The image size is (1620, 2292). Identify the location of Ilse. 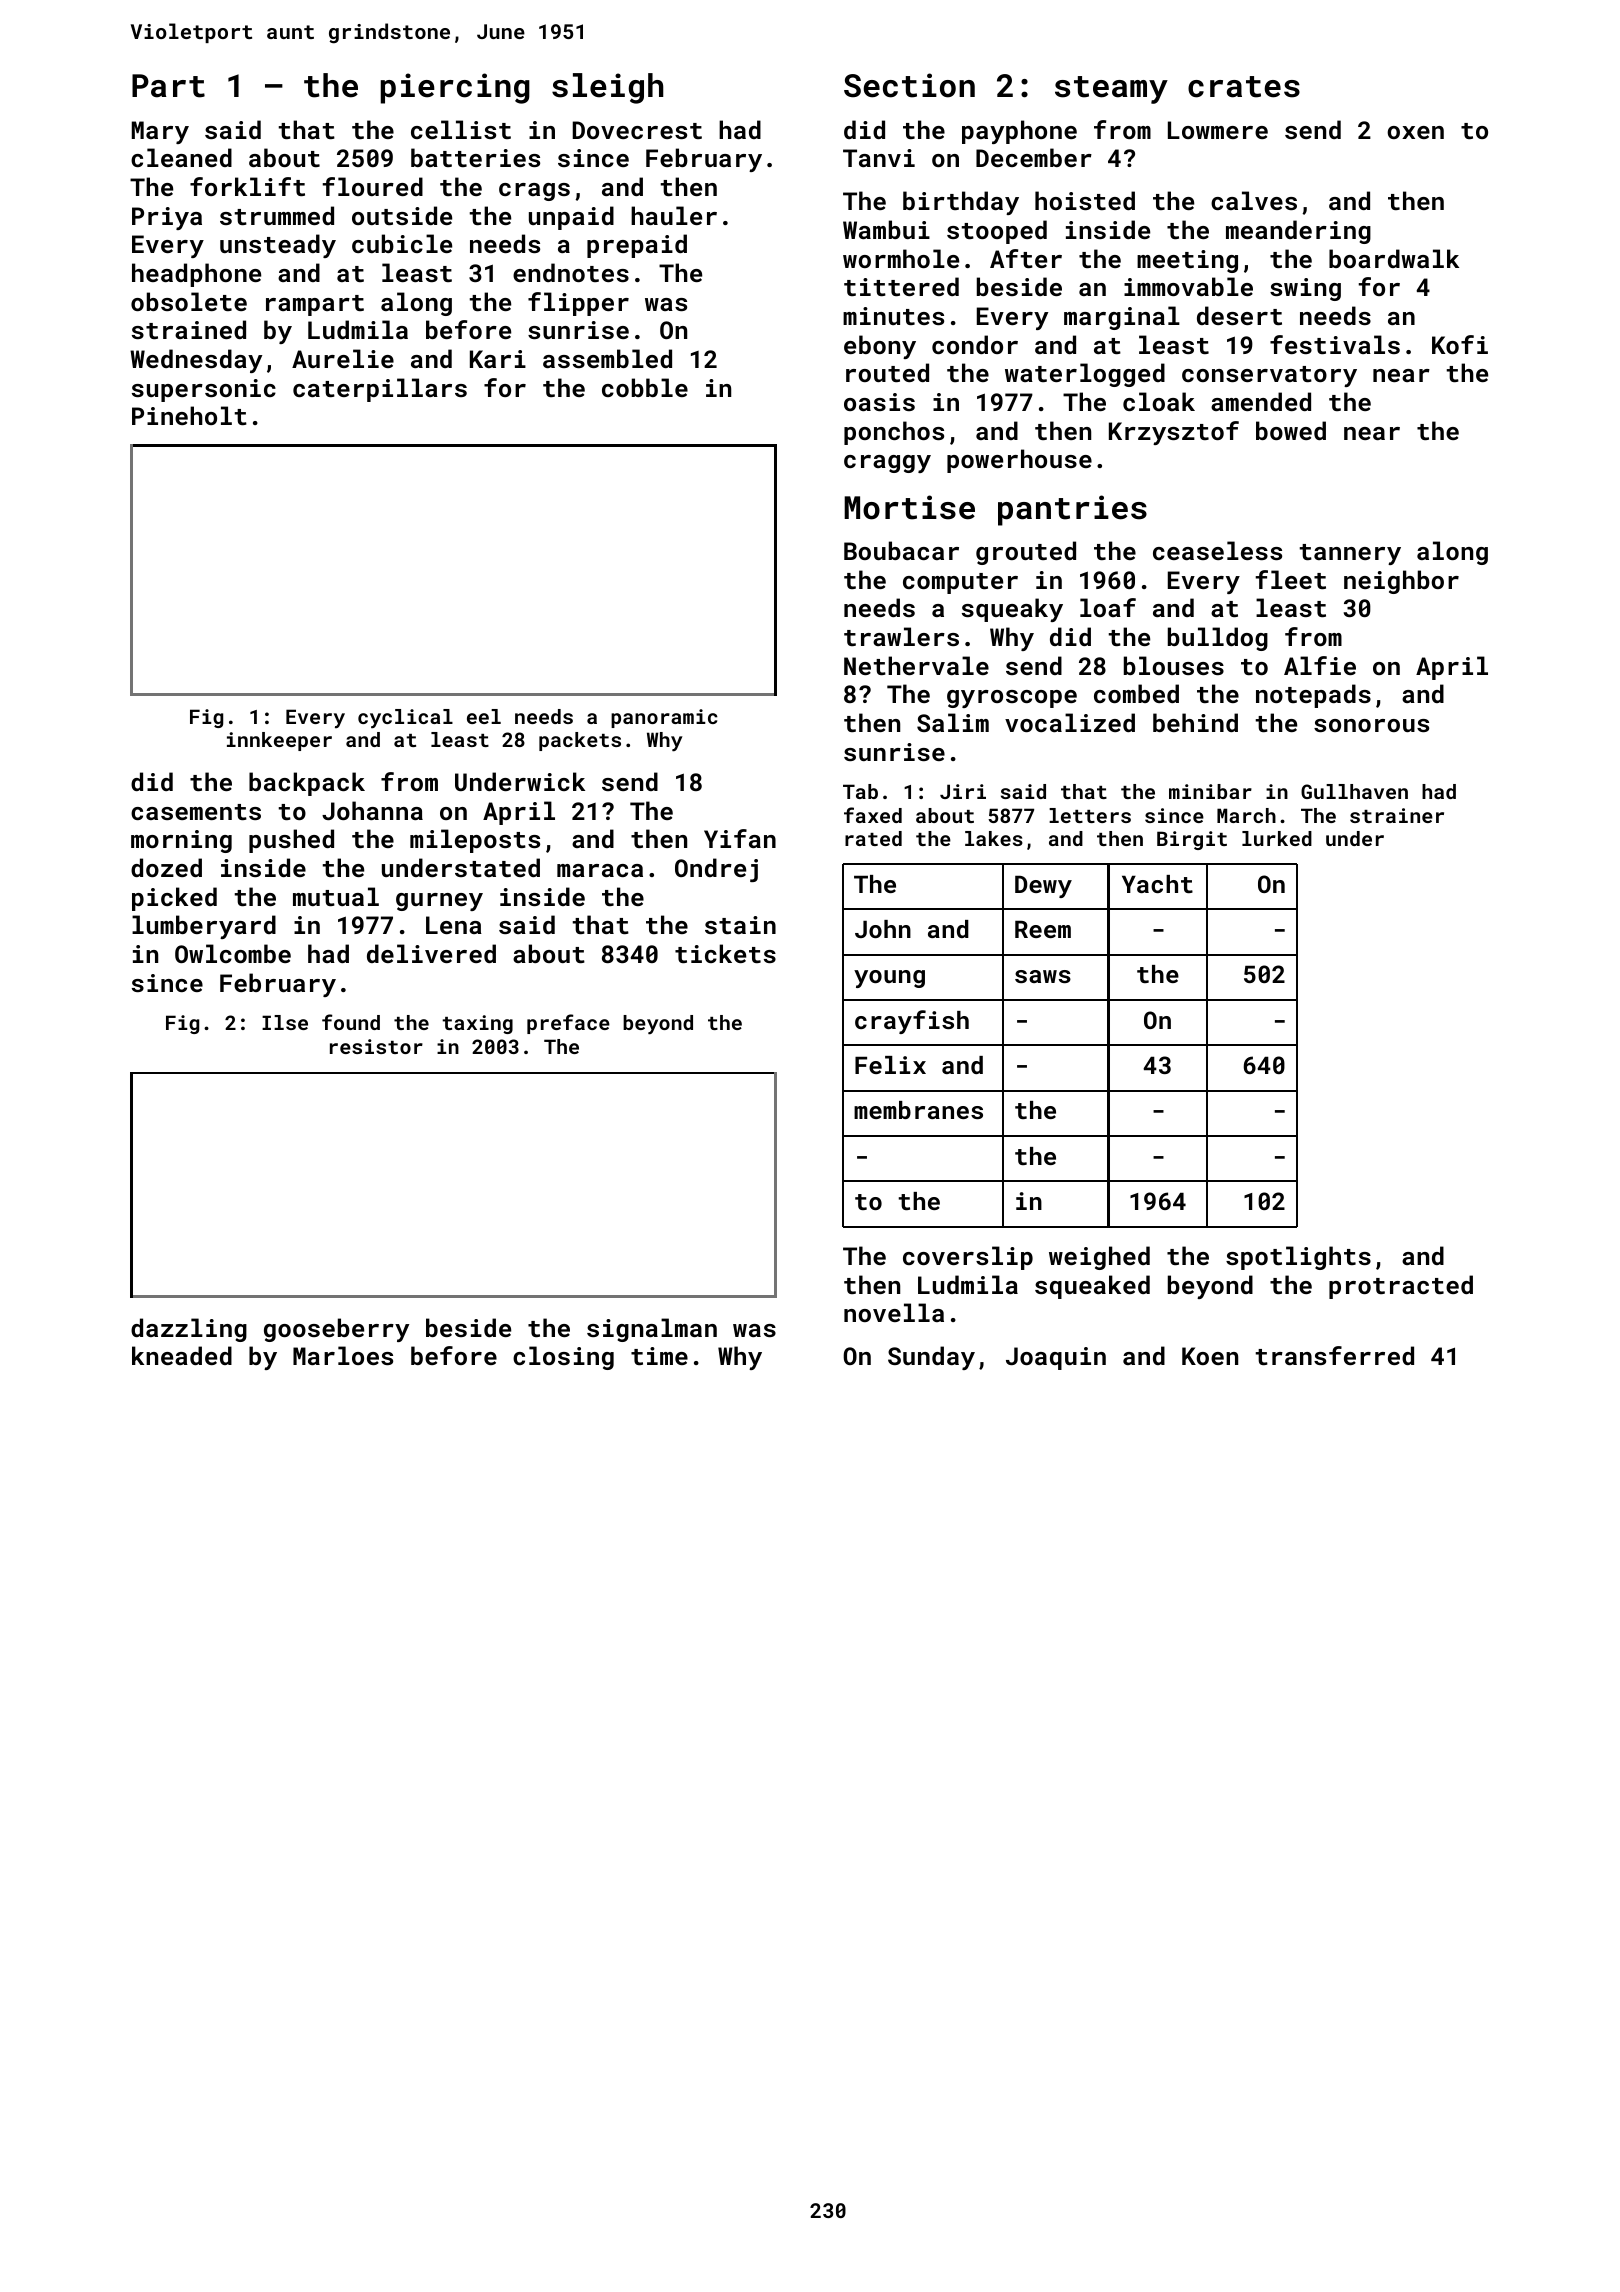
(285, 1022).
